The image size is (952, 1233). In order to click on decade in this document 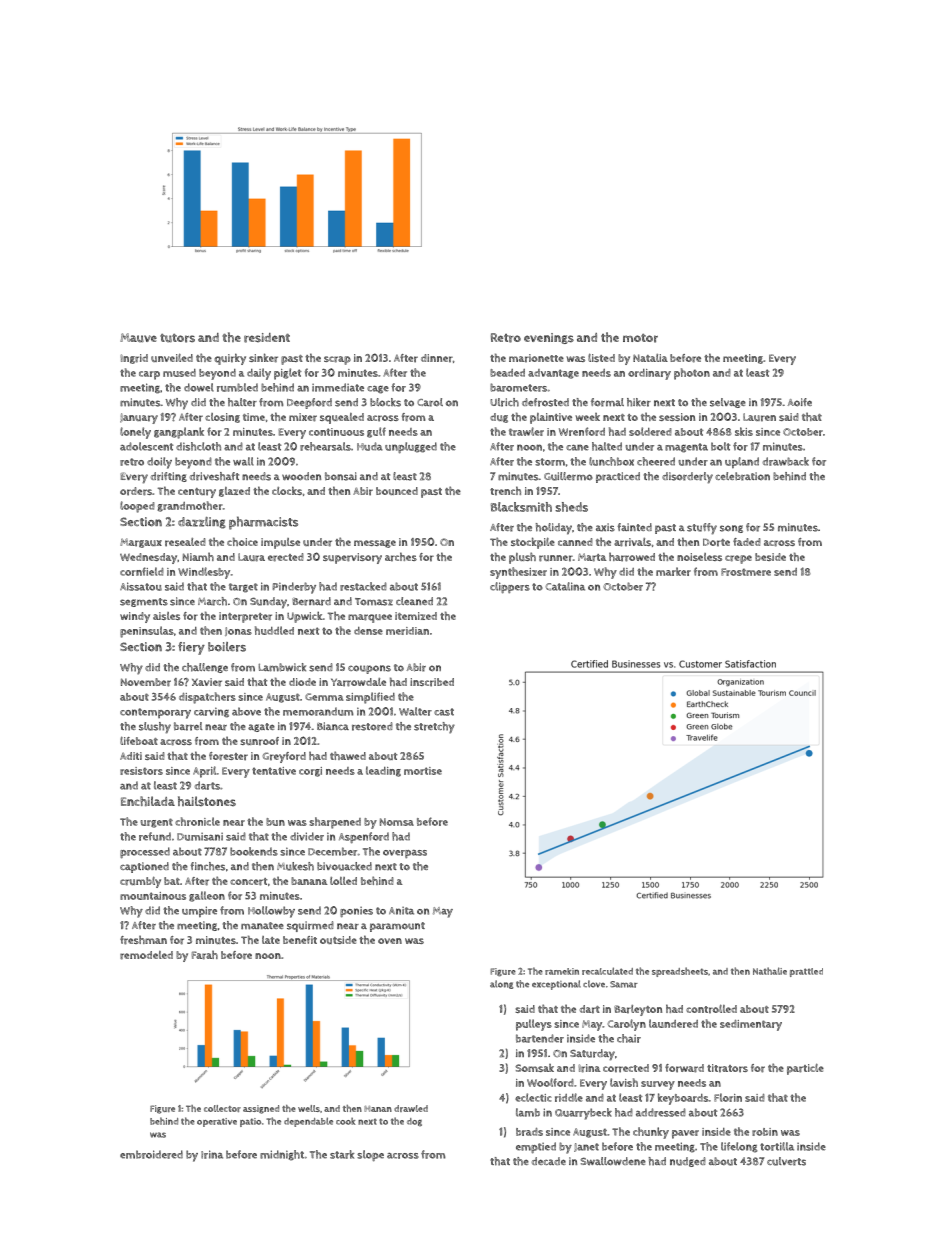, I will do `click(549, 1161)`.
